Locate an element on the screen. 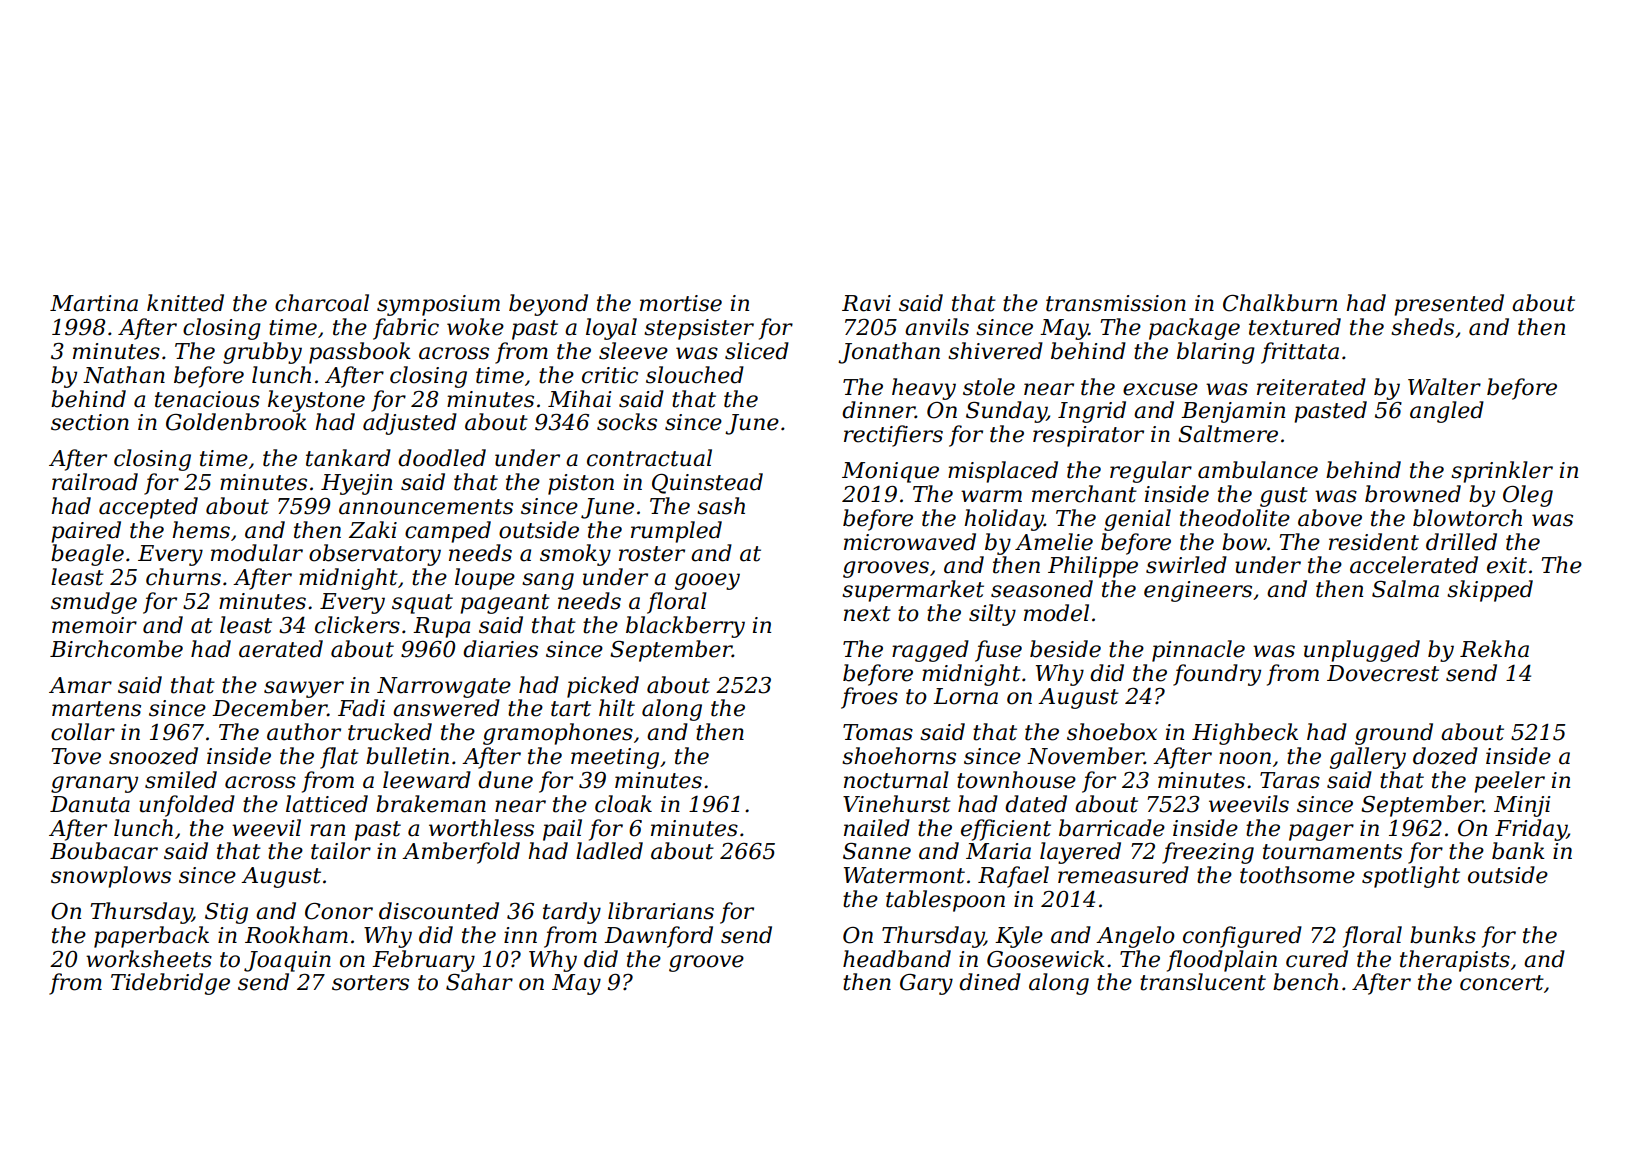 Image resolution: width=1637 pixels, height=1157 pixels. translucent is located at coordinates (1203, 982).
